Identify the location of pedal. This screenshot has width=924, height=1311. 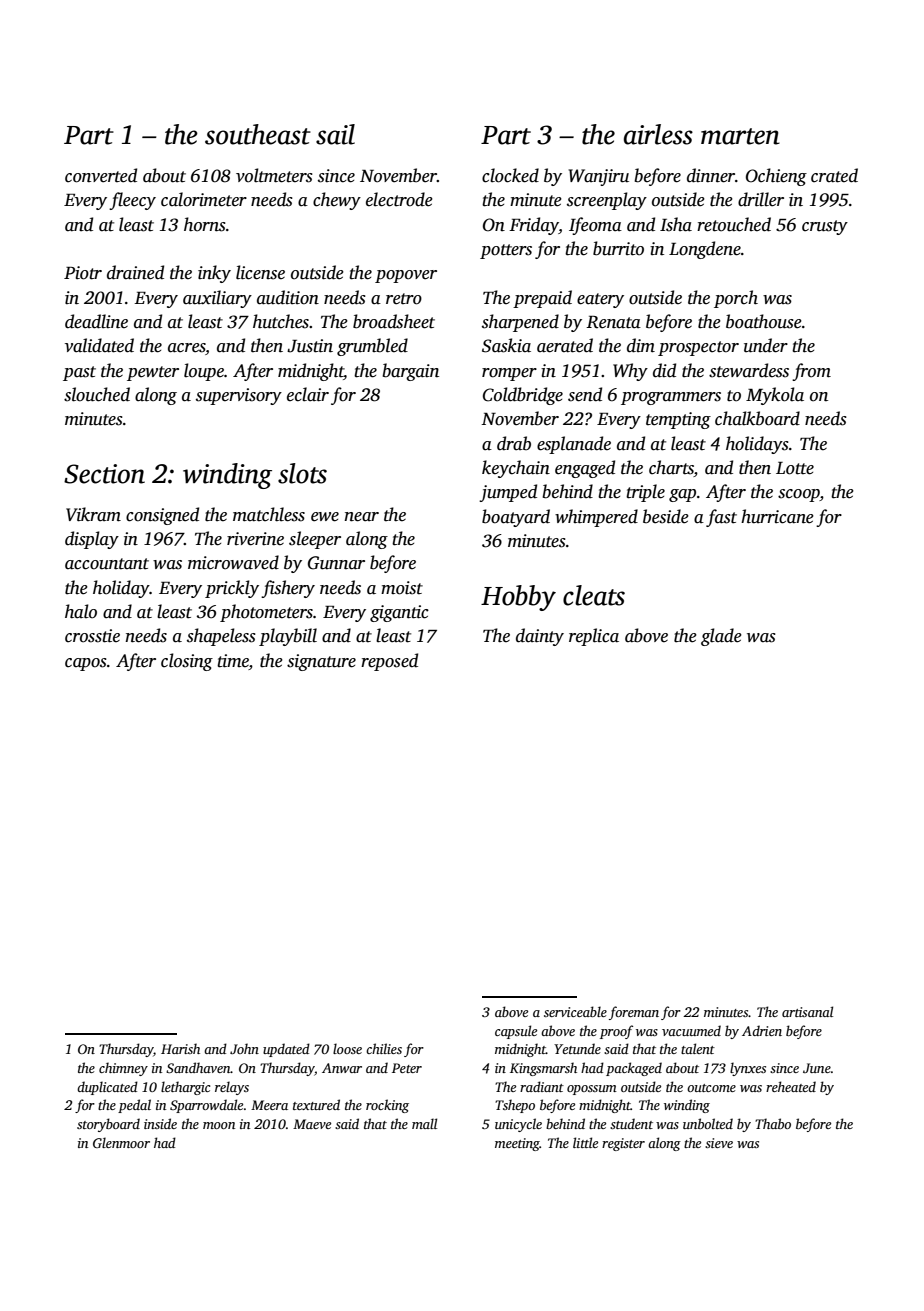
(134, 1106).
